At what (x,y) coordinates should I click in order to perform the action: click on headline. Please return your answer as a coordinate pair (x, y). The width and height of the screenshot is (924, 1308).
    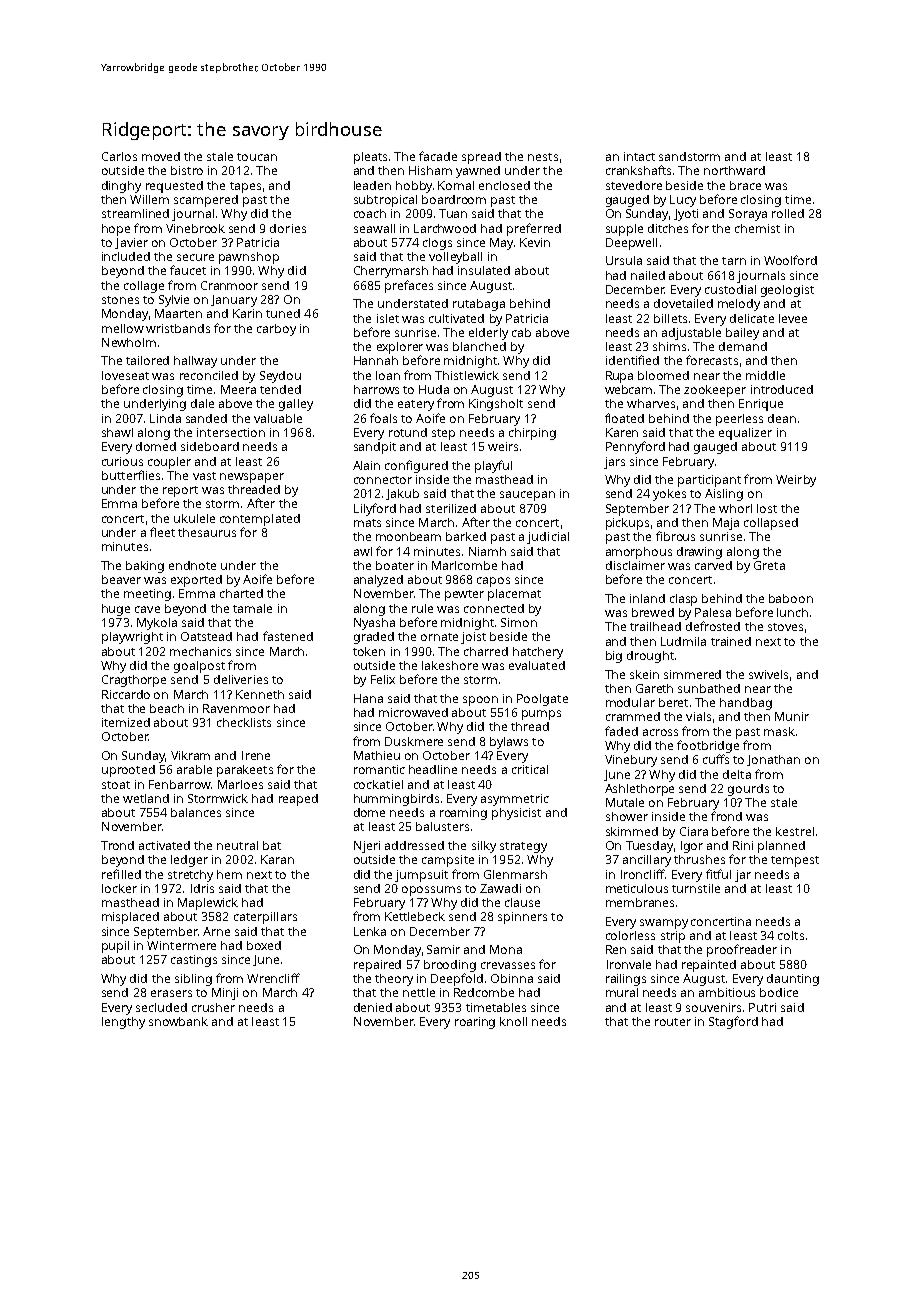
    Looking at the image, I should click on (433, 769).
